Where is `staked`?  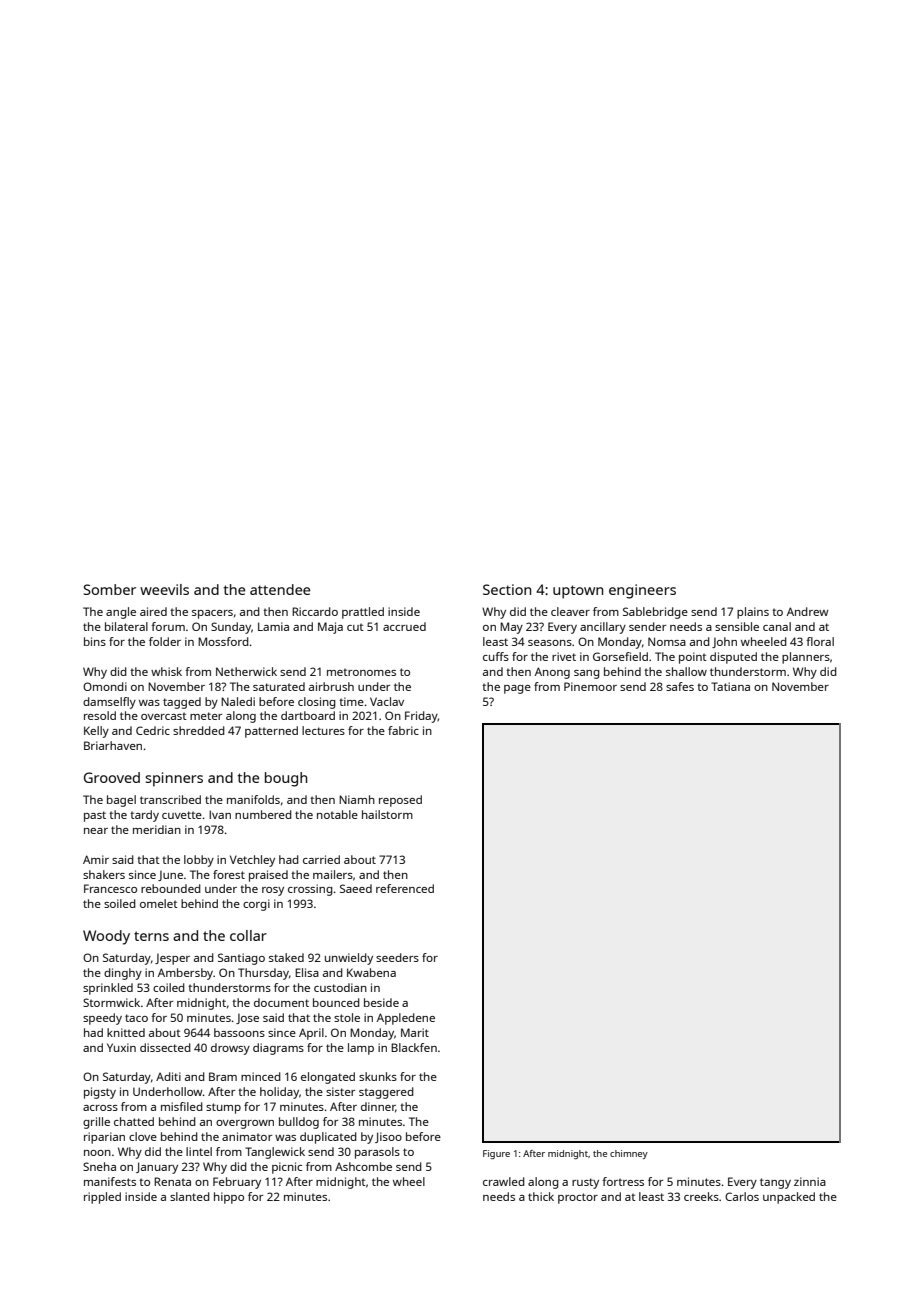 staked is located at coordinates (286, 957).
